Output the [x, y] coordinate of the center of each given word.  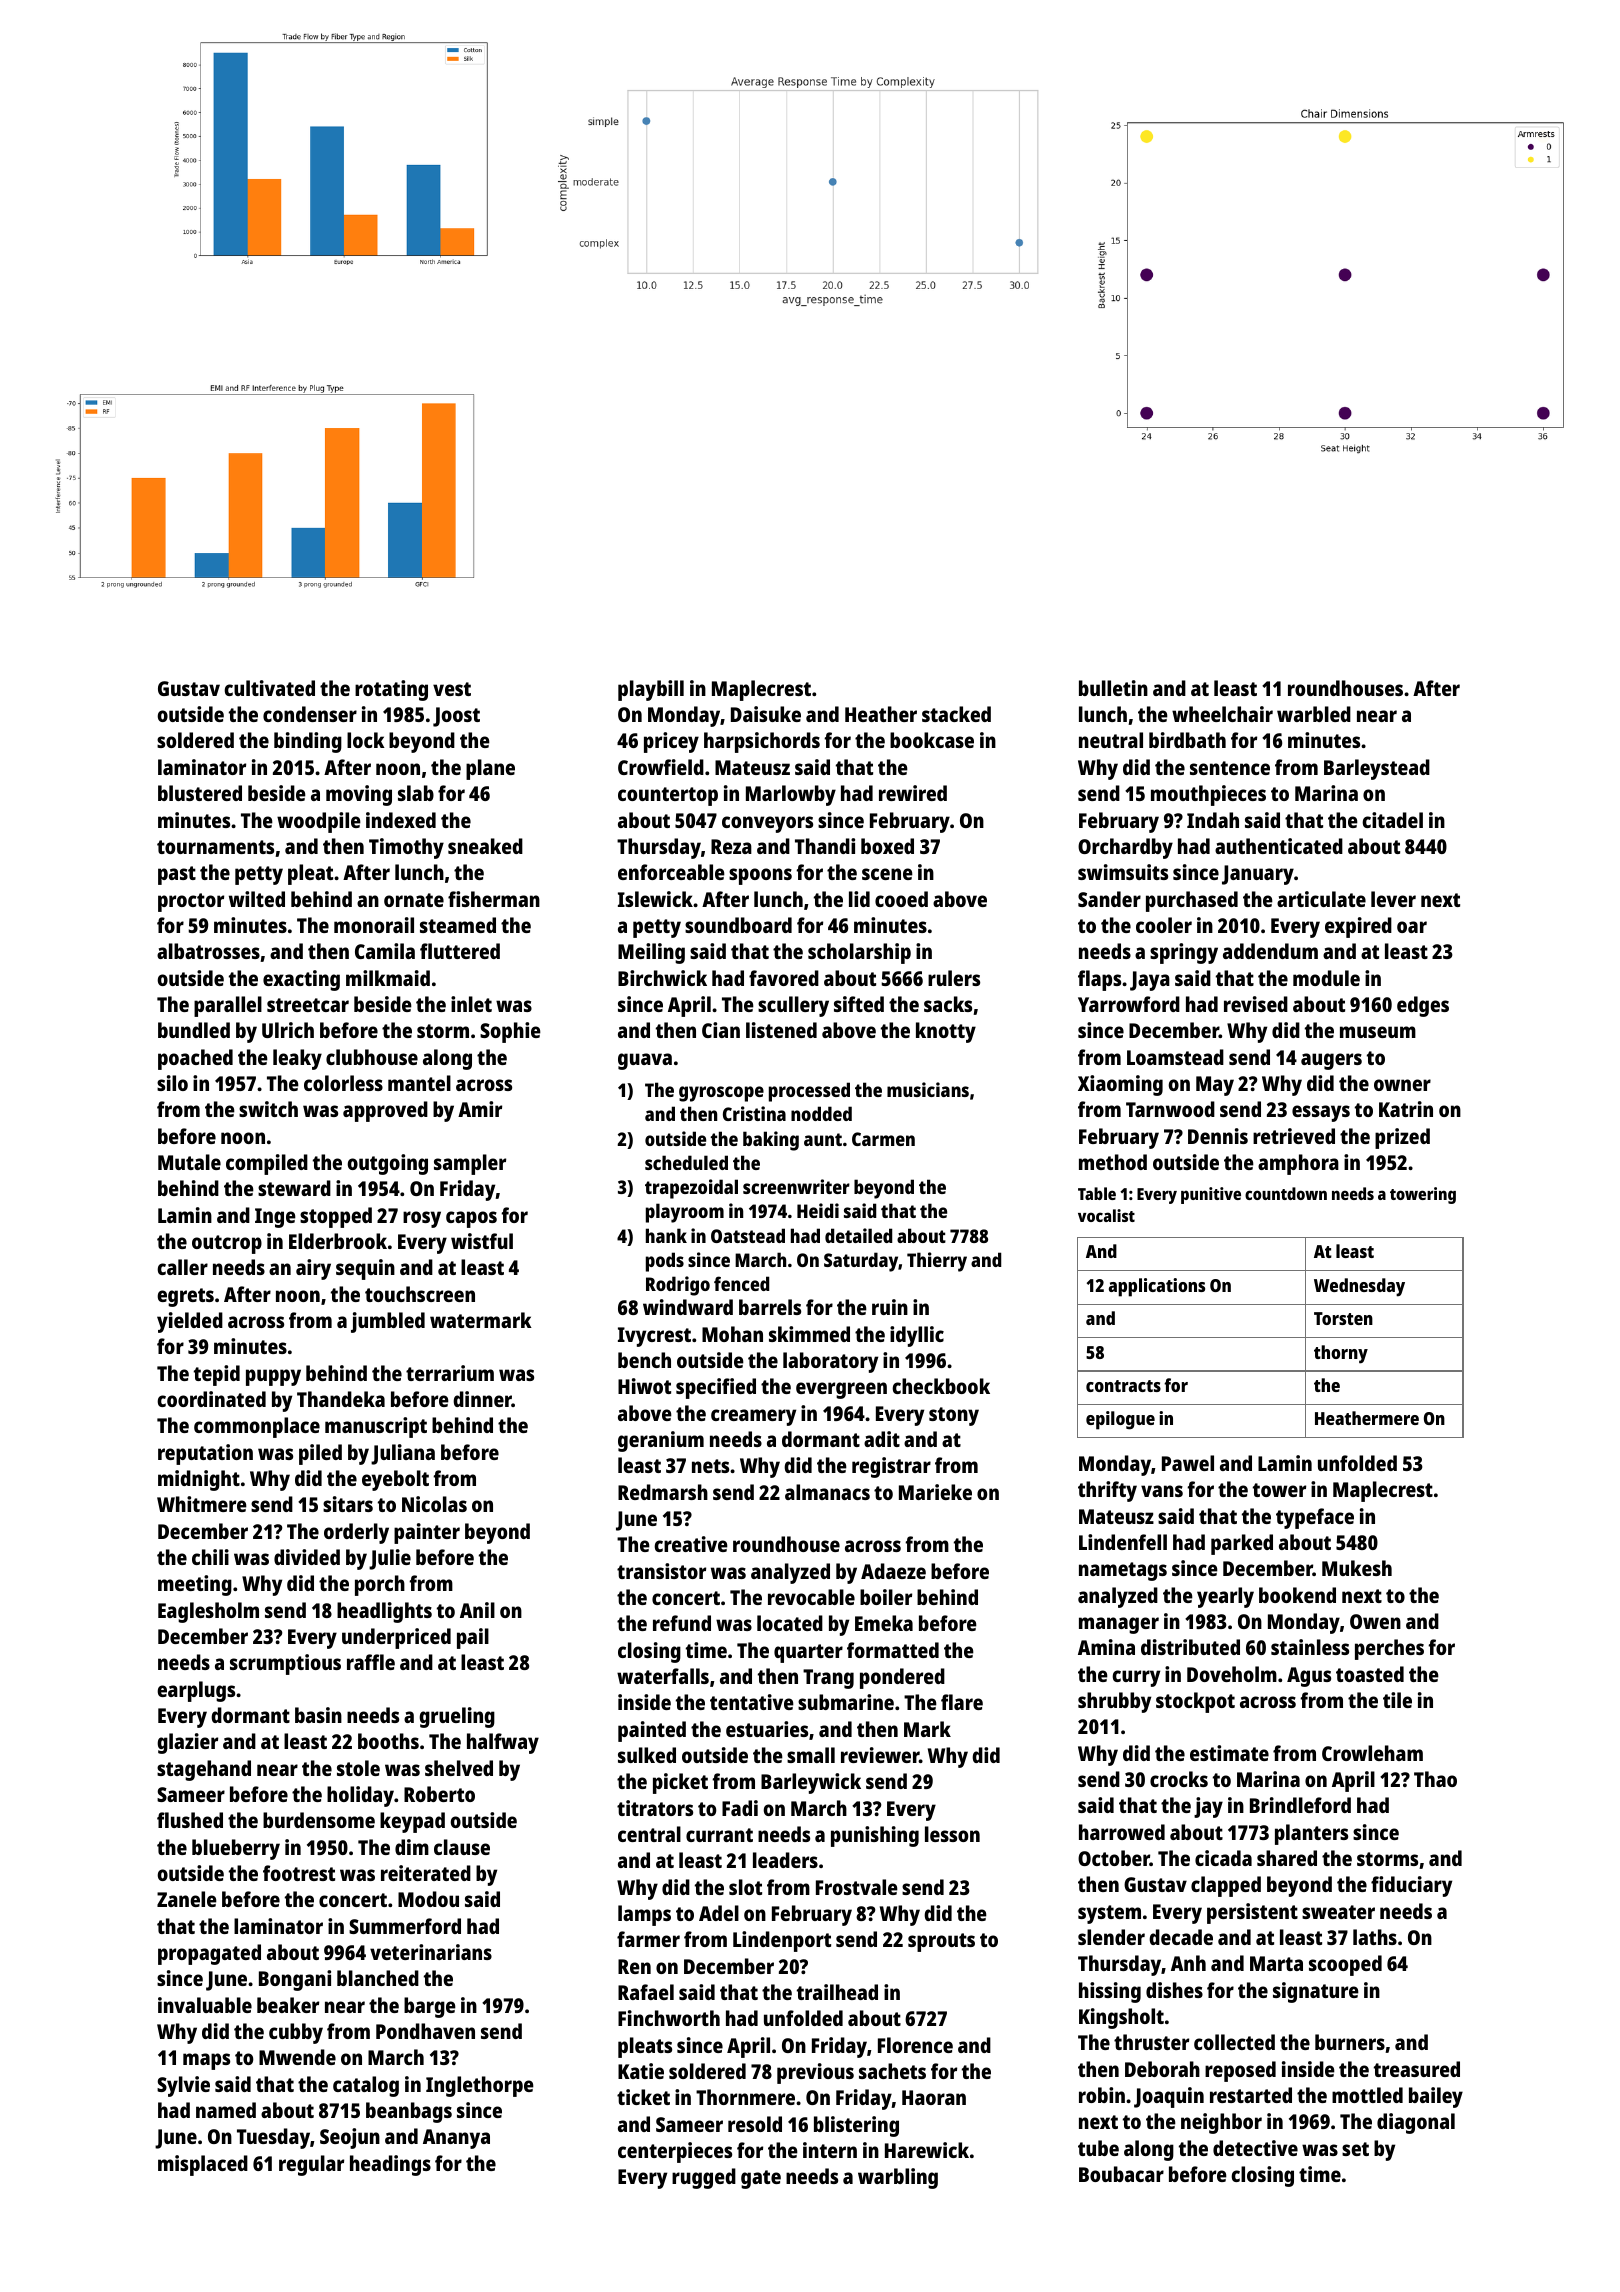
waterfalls [663, 1676]
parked [1242, 1544]
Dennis [1218, 1136]
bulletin [1113, 688]
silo [172, 1083]
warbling [898, 2178]
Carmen [883, 1139]
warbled [1314, 714]
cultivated [269, 688]
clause [462, 1847]
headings [390, 2165]
